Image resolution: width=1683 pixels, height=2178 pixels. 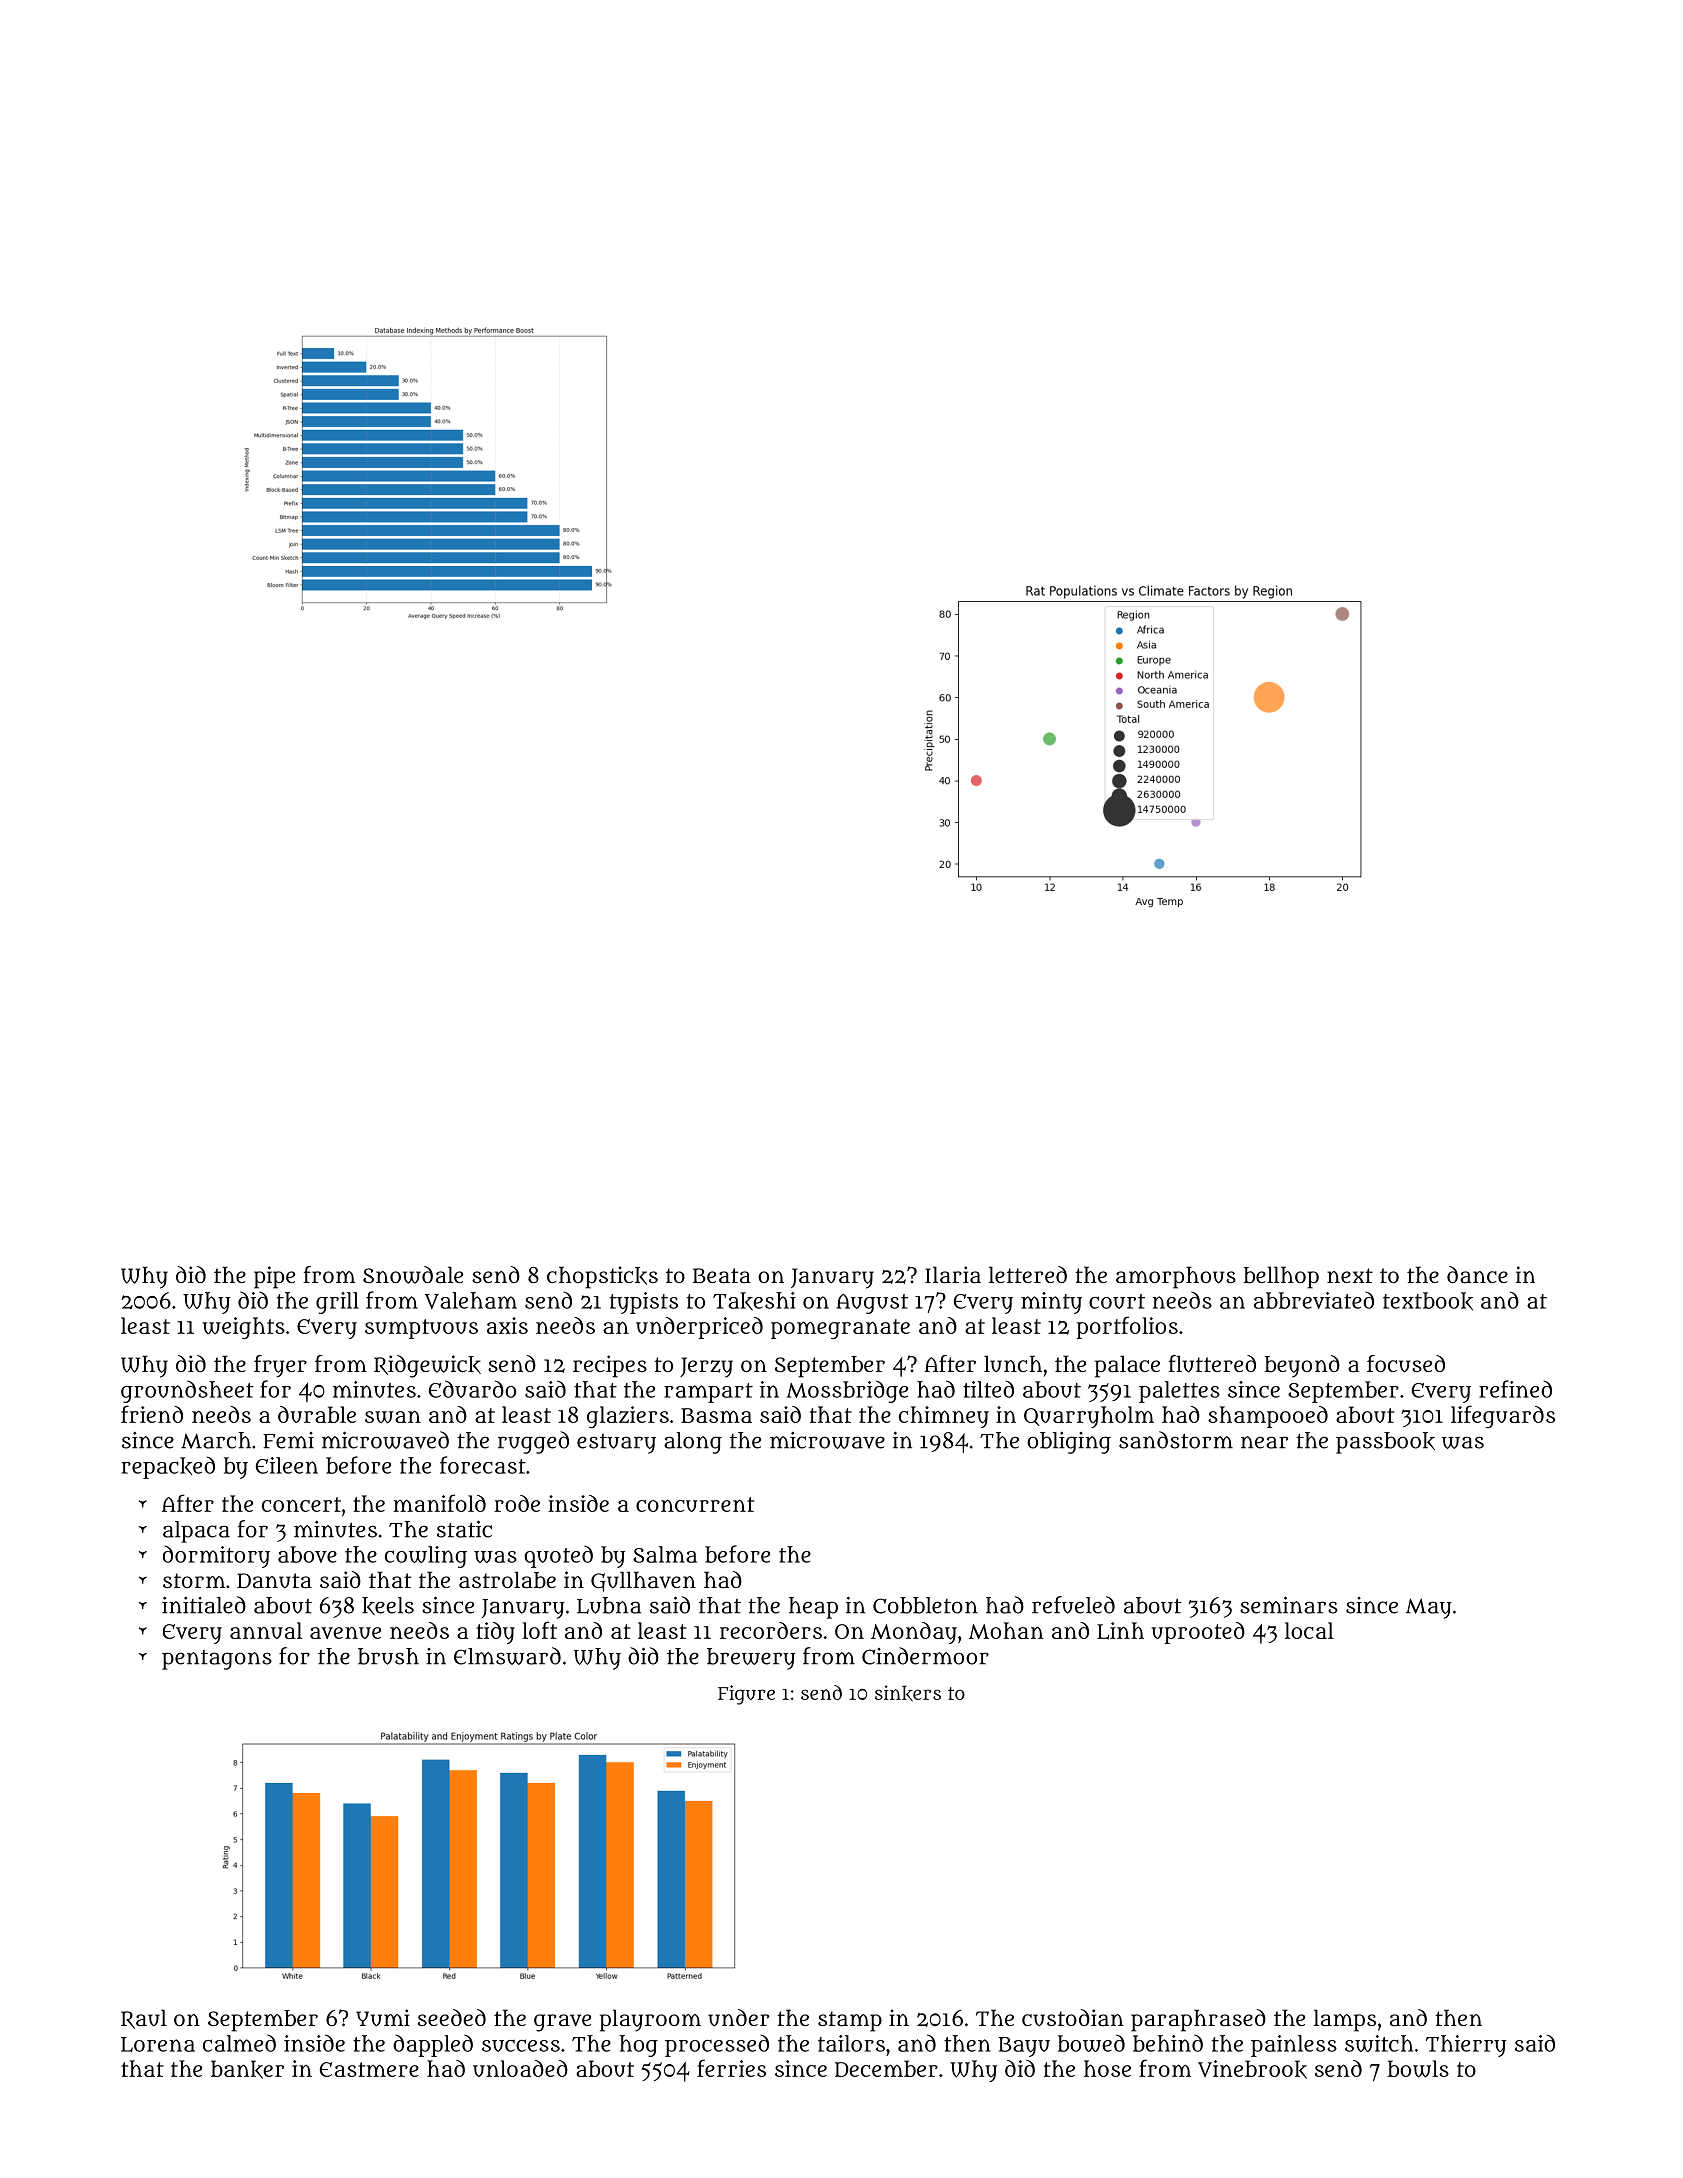 I want to click on bellhop, so click(x=1281, y=1277).
